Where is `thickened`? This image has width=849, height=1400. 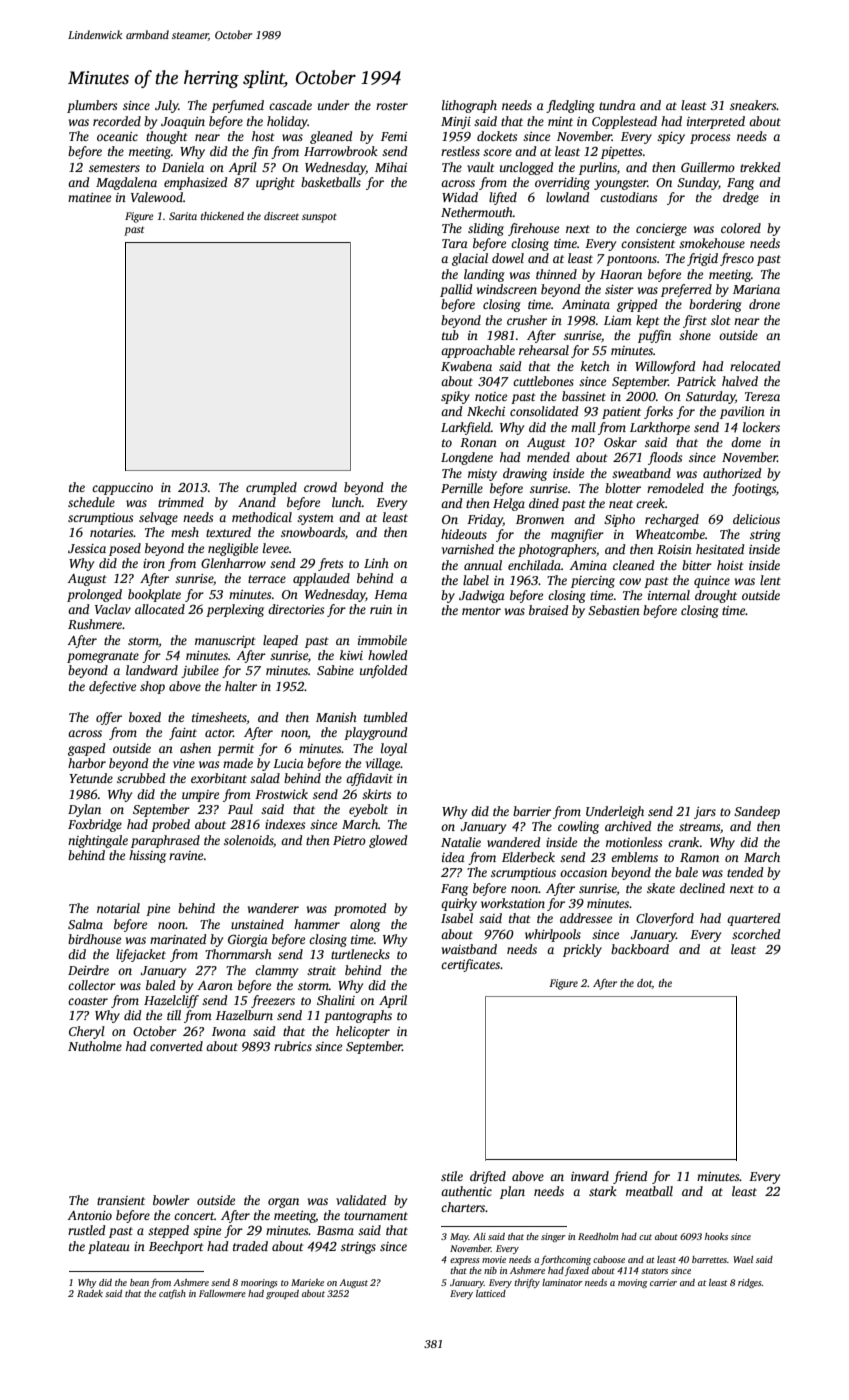 thickened is located at coordinates (222, 216).
